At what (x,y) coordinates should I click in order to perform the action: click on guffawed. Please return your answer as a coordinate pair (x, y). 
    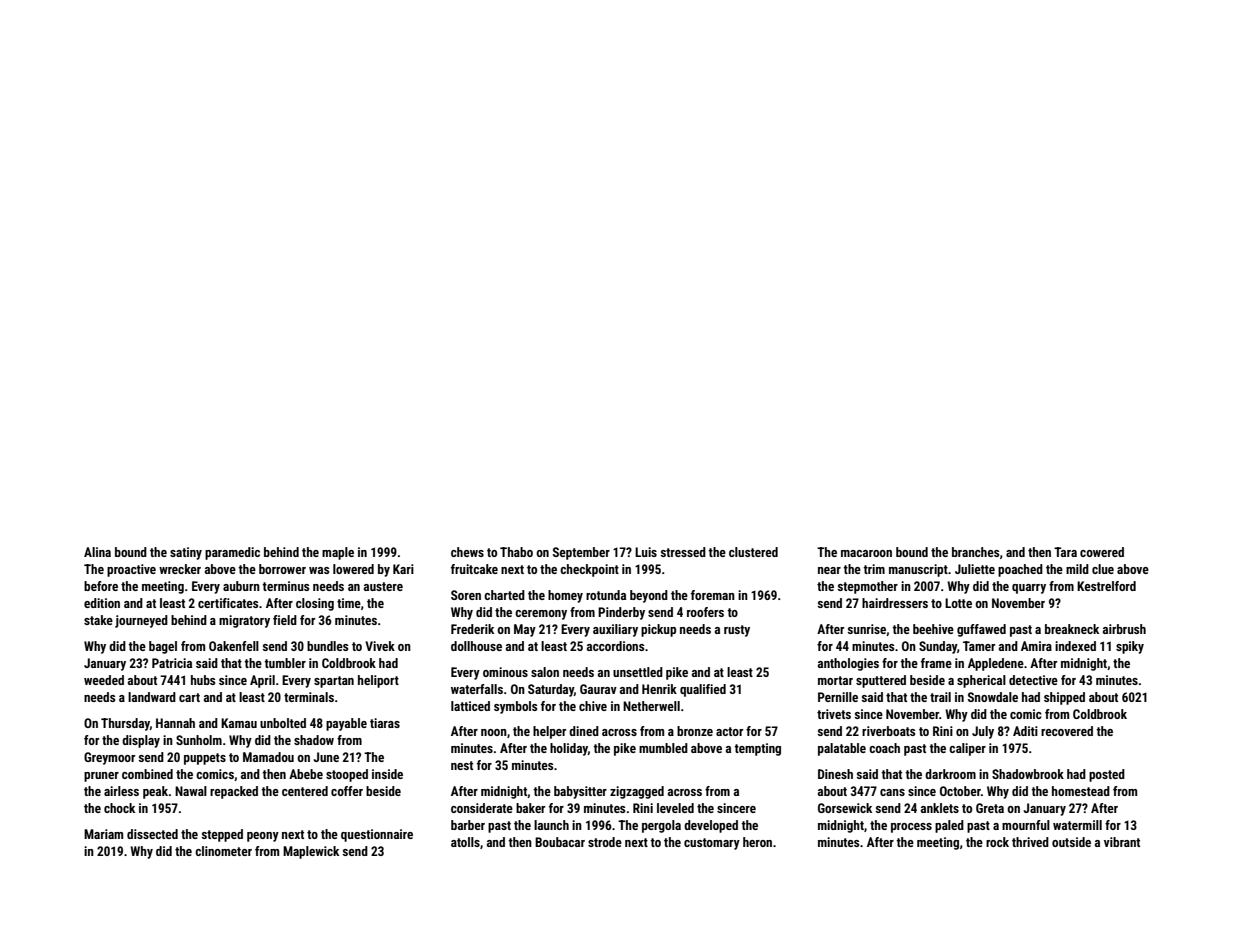
    Looking at the image, I should click on (981, 630).
